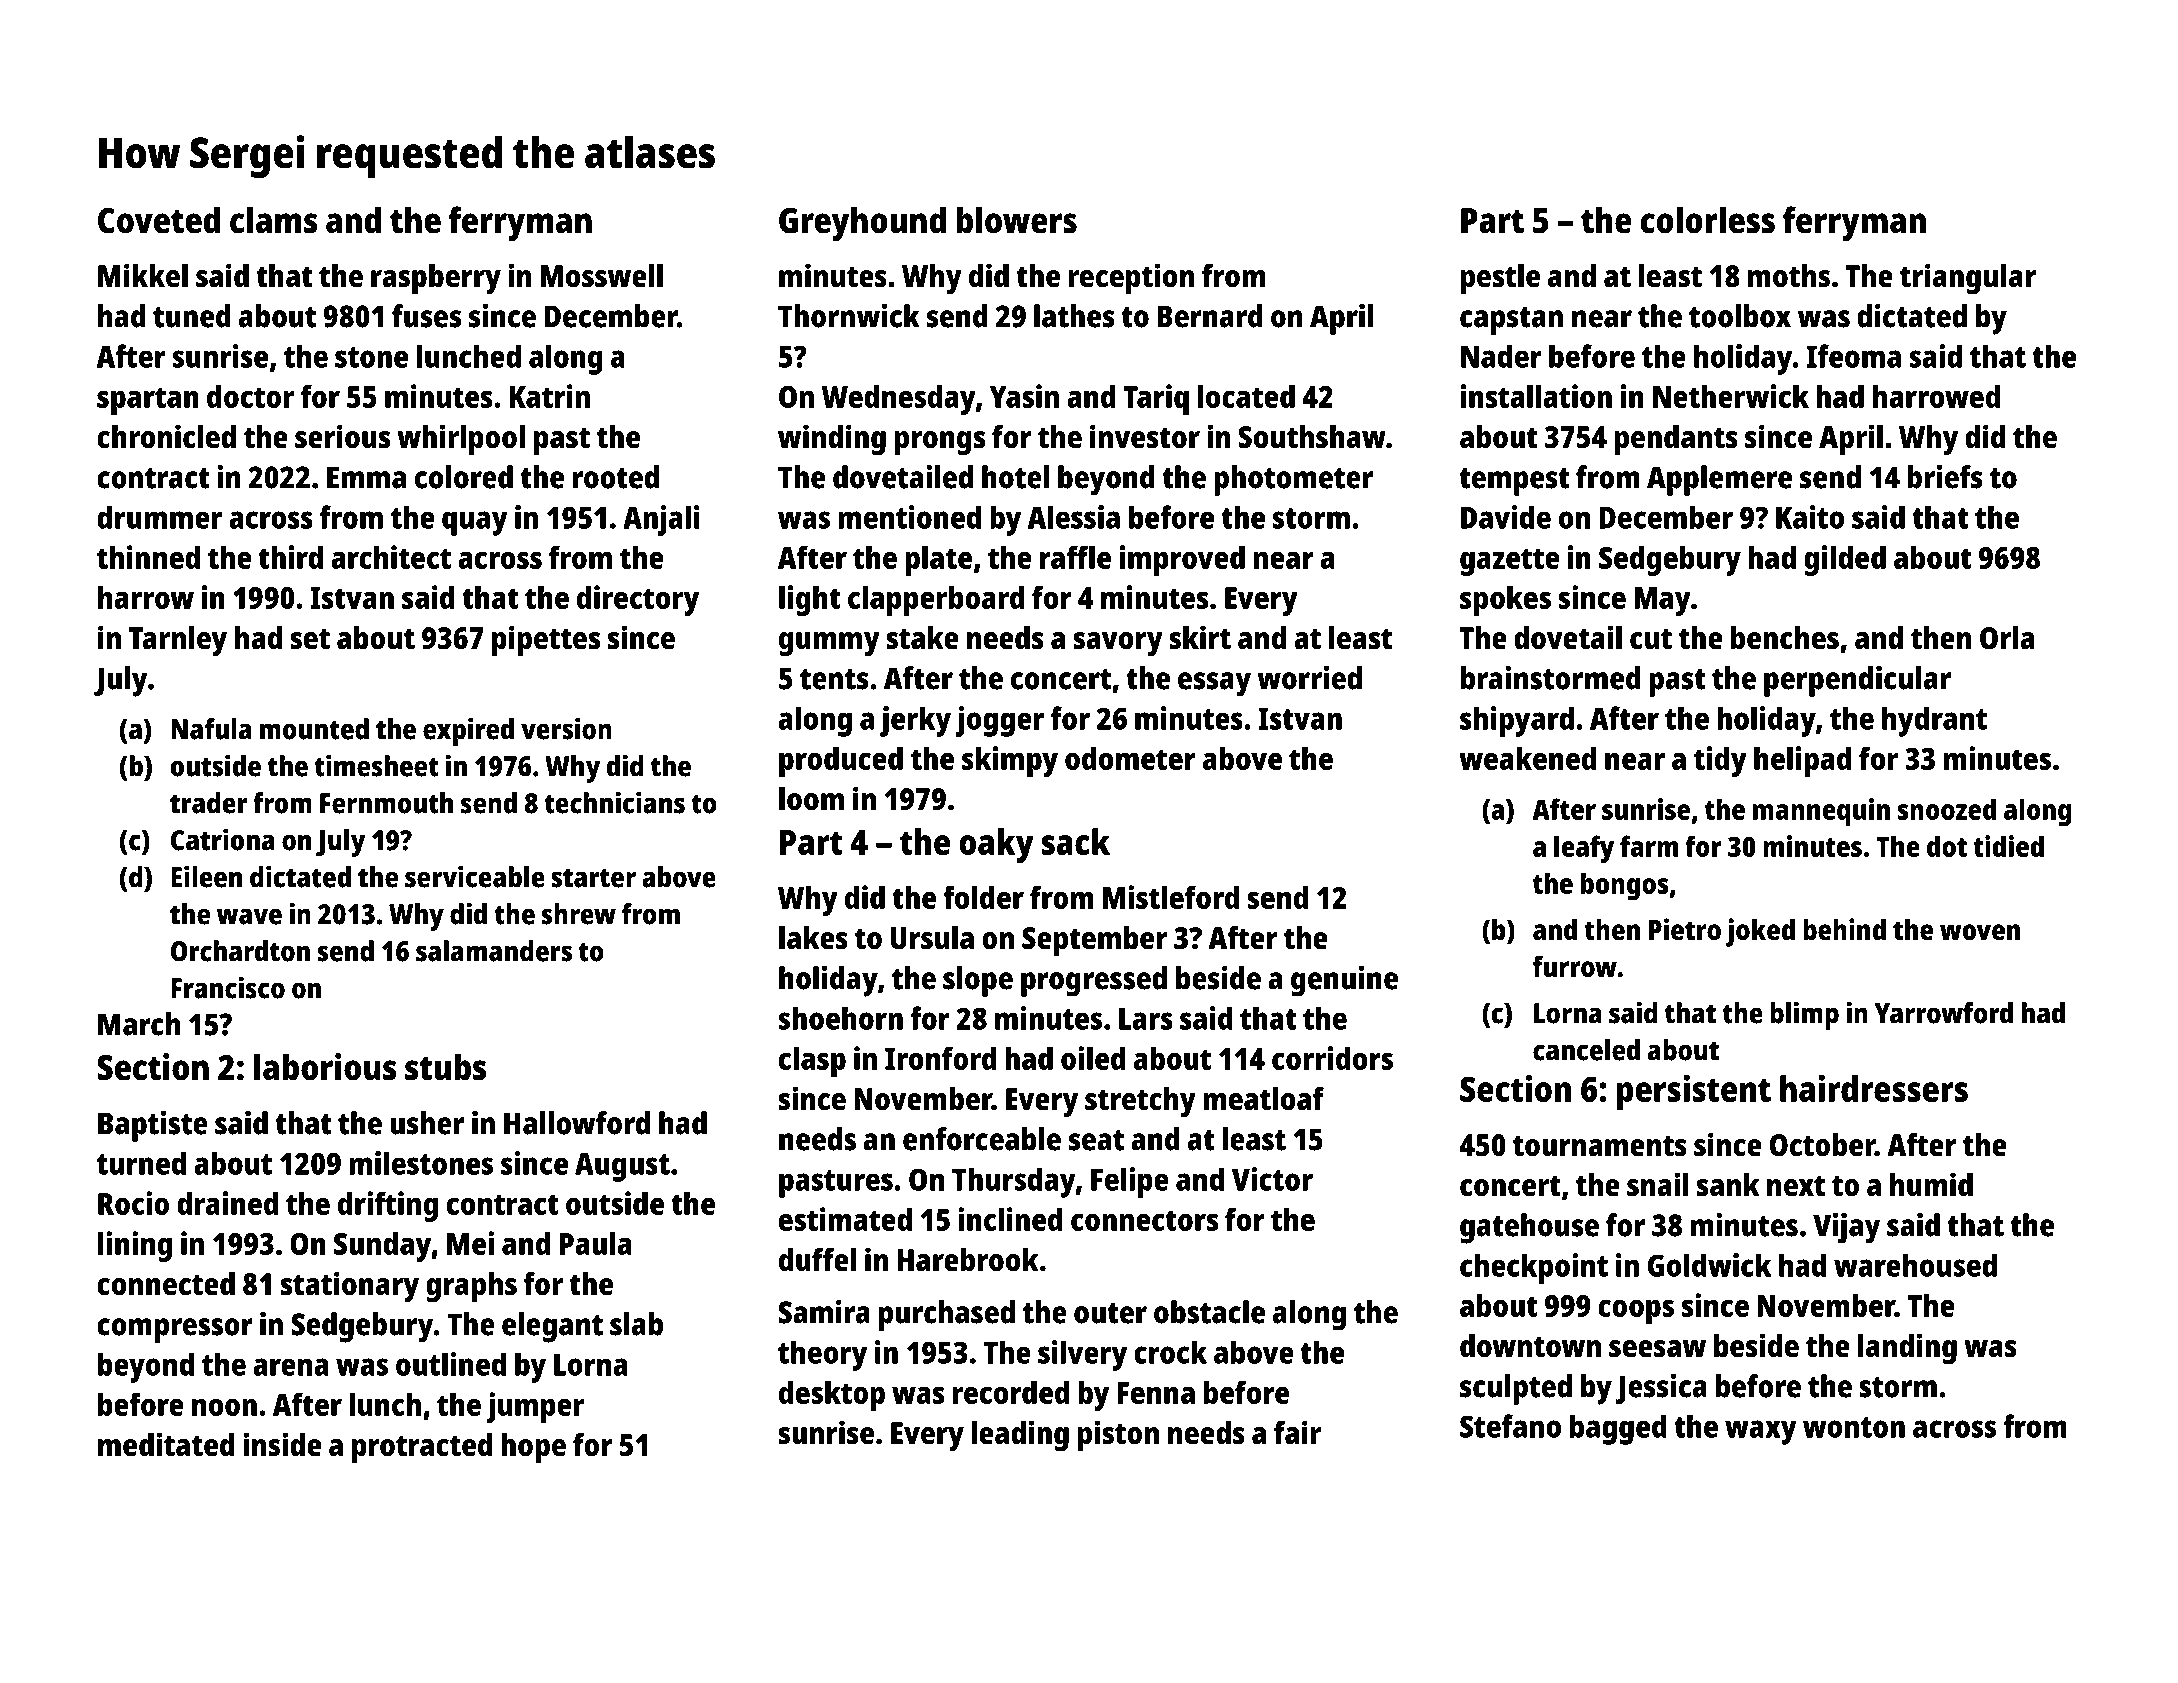 This document has height=1683, width=2178. What do you see at coordinates (1076, 841) in the document?
I see `sack` at bounding box center [1076, 841].
